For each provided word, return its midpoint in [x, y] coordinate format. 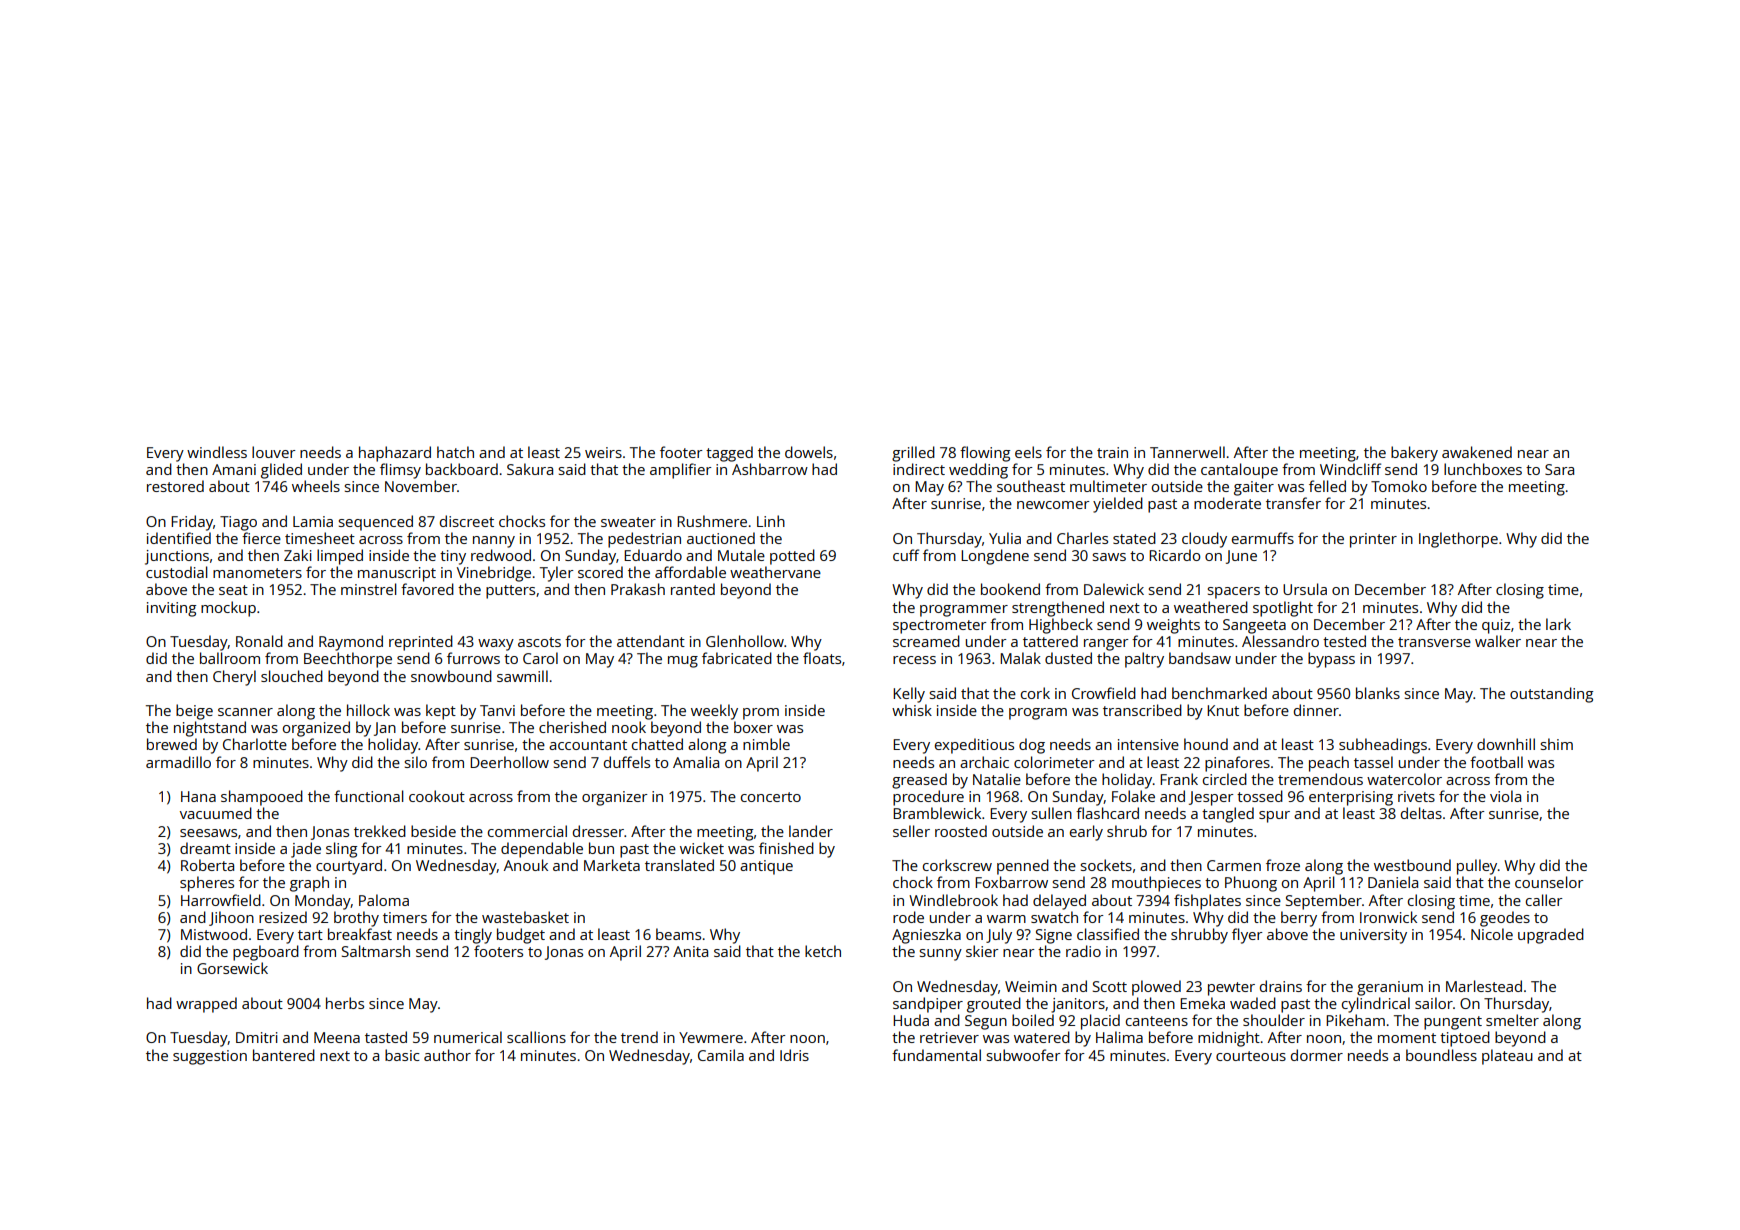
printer [1373, 540]
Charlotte [255, 744]
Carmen [1234, 865]
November [421, 486]
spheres [207, 884]
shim [1557, 744]
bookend [1010, 589]
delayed [1059, 902]
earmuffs [1263, 538]
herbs [345, 1003]
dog [1032, 746]
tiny [453, 557]
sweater [628, 522]
